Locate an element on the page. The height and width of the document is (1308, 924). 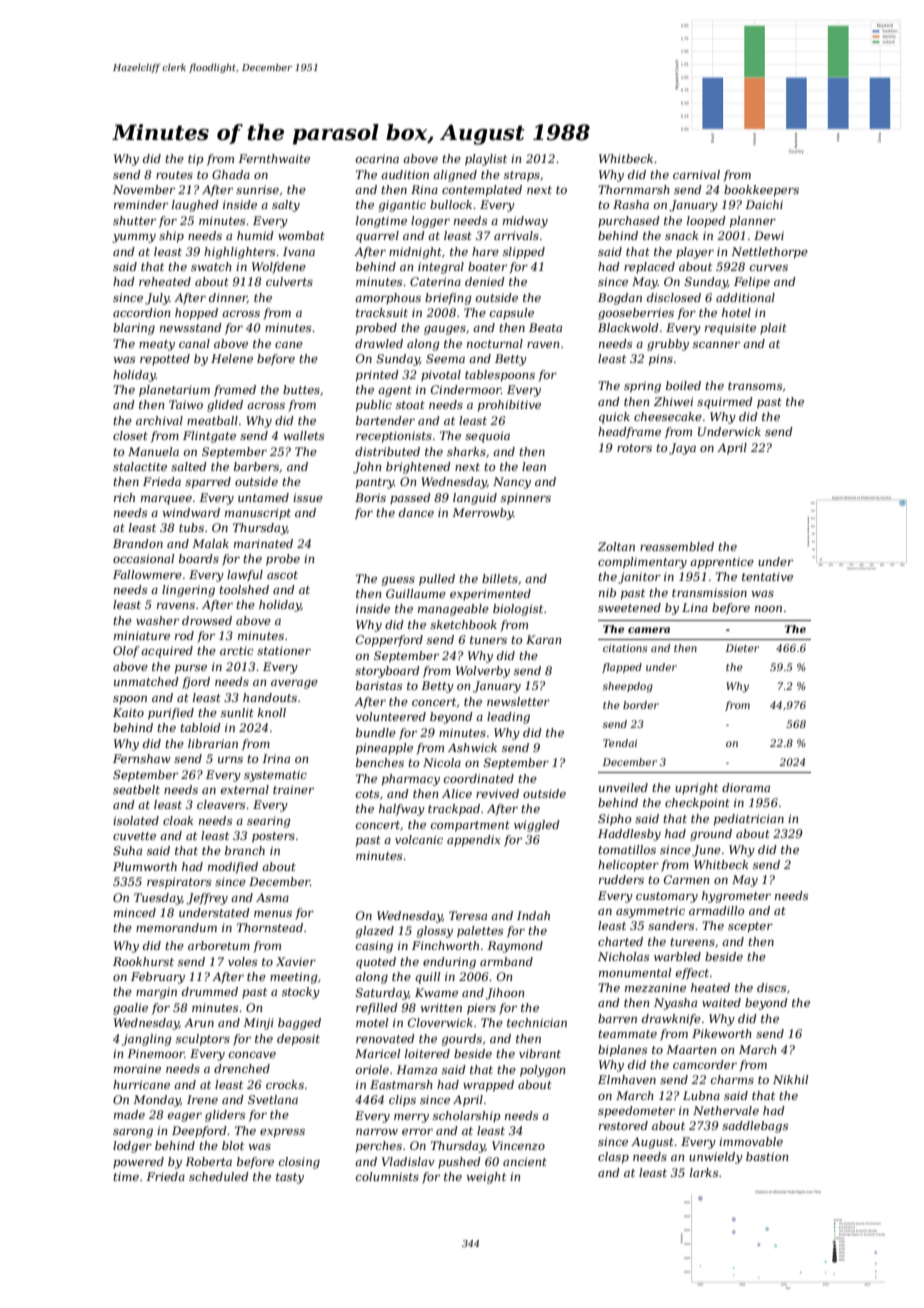
manageable is located at coordinates (453, 610).
